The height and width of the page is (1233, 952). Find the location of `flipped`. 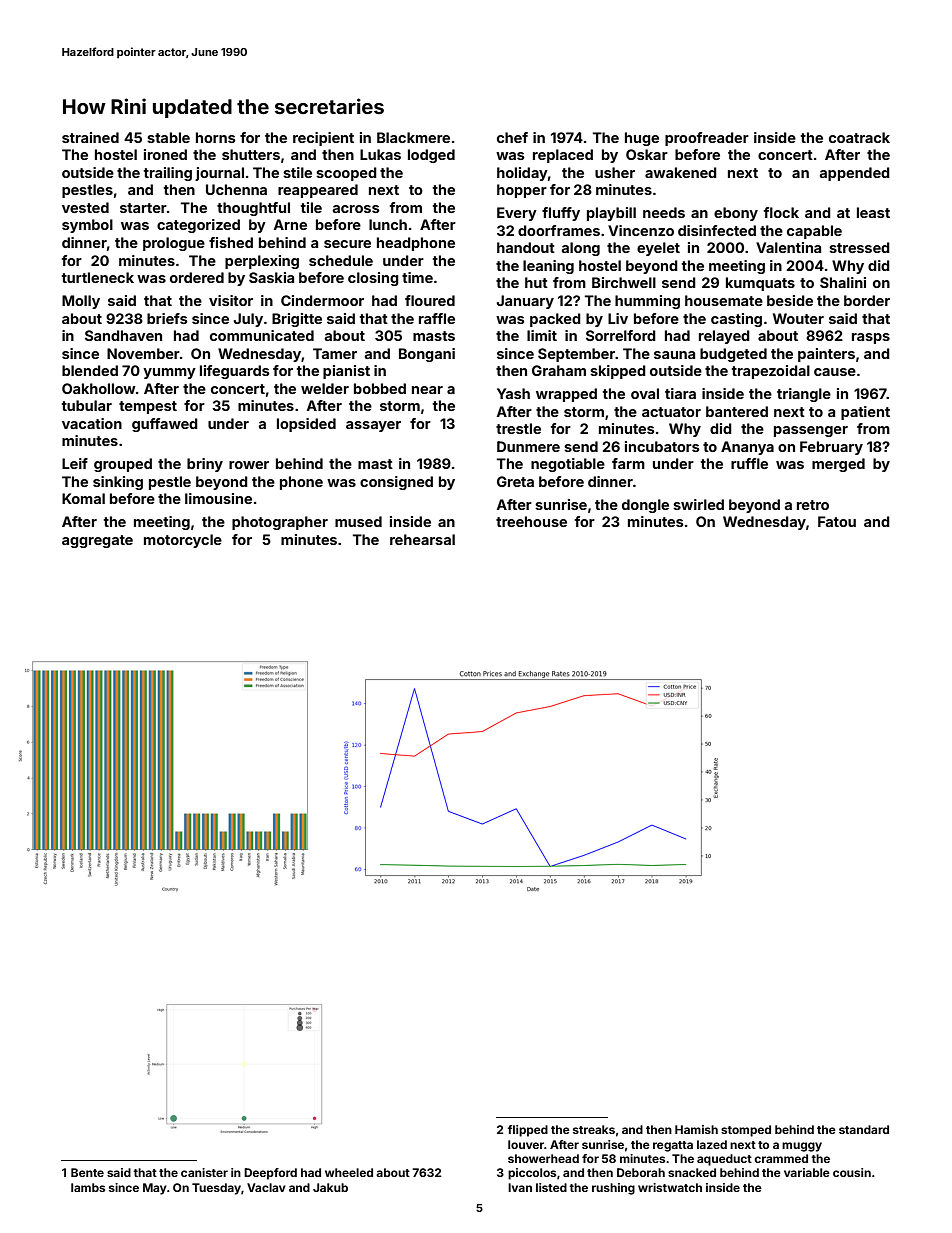

flipped is located at coordinates (527, 1131).
